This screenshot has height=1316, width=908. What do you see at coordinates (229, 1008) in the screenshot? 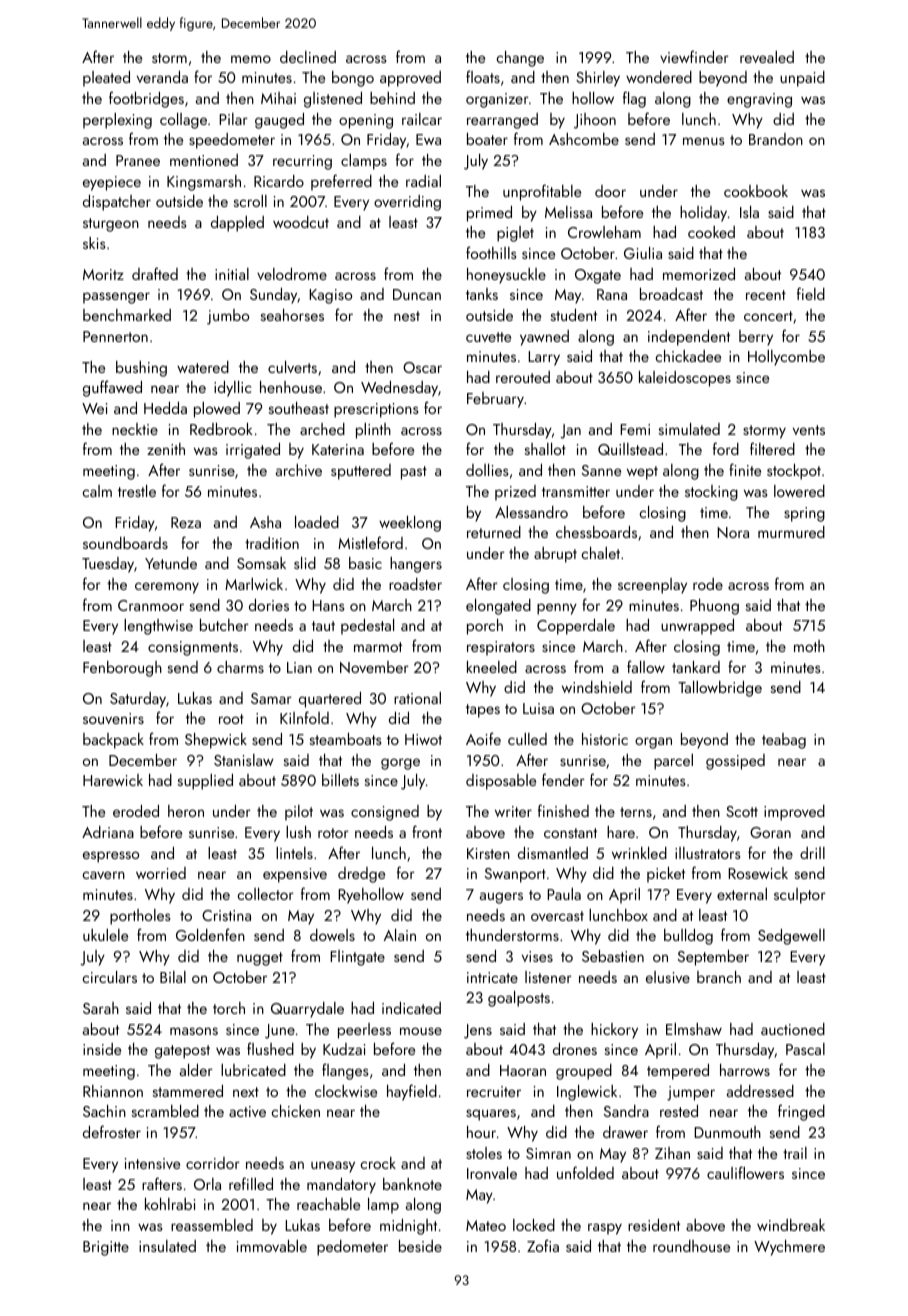
I see `torch` at bounding box center [229, 1008].
